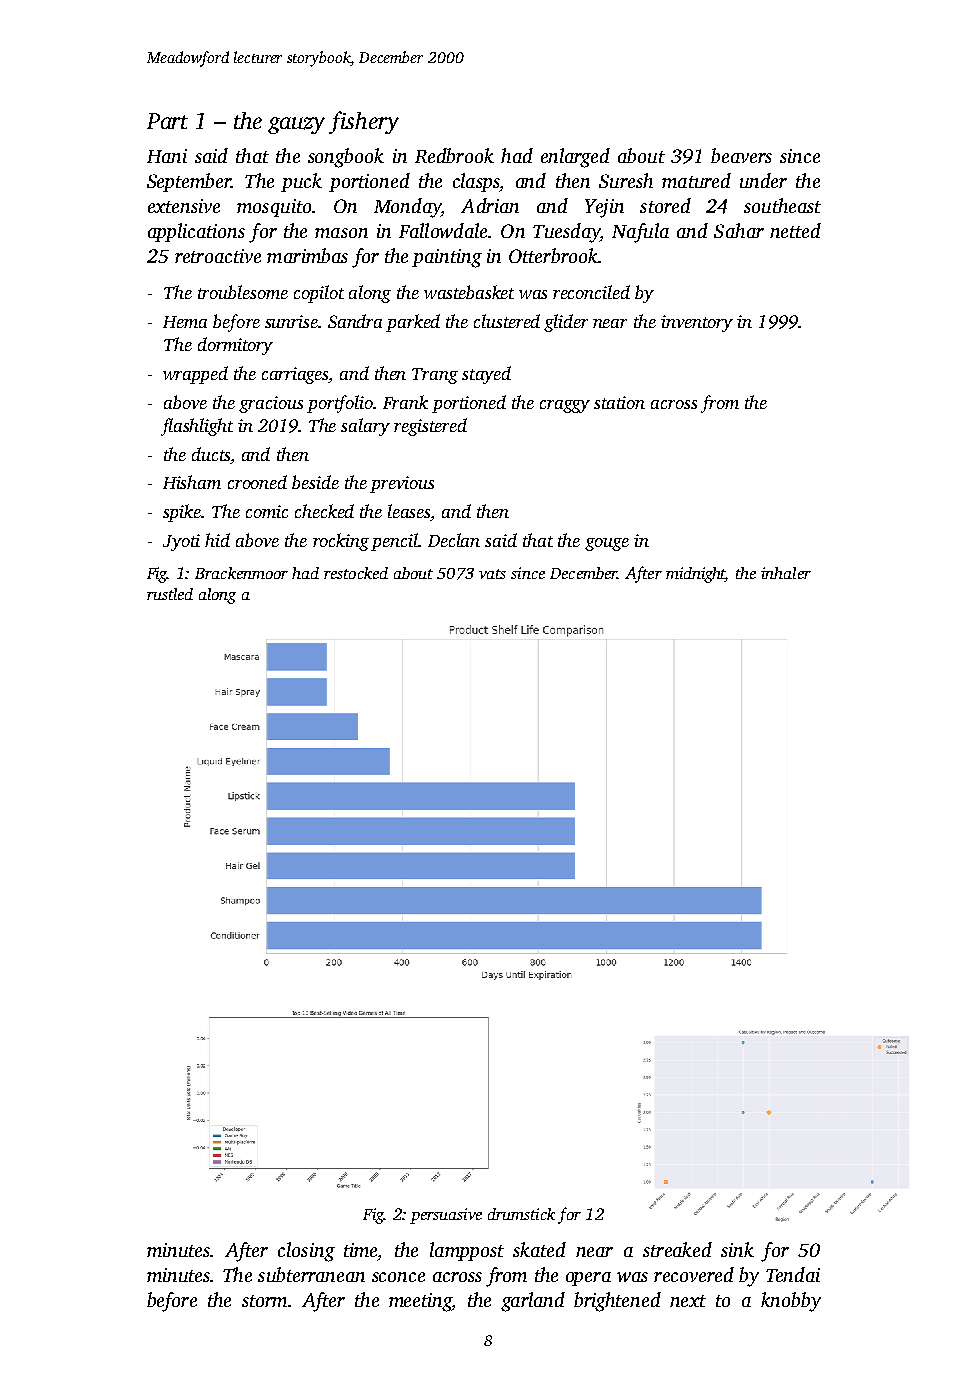 The width and height of the image is (967, 1374). What do you see at coordinates (492, 574) in the image?
I see `vats` at bounding box center [492, 574].
